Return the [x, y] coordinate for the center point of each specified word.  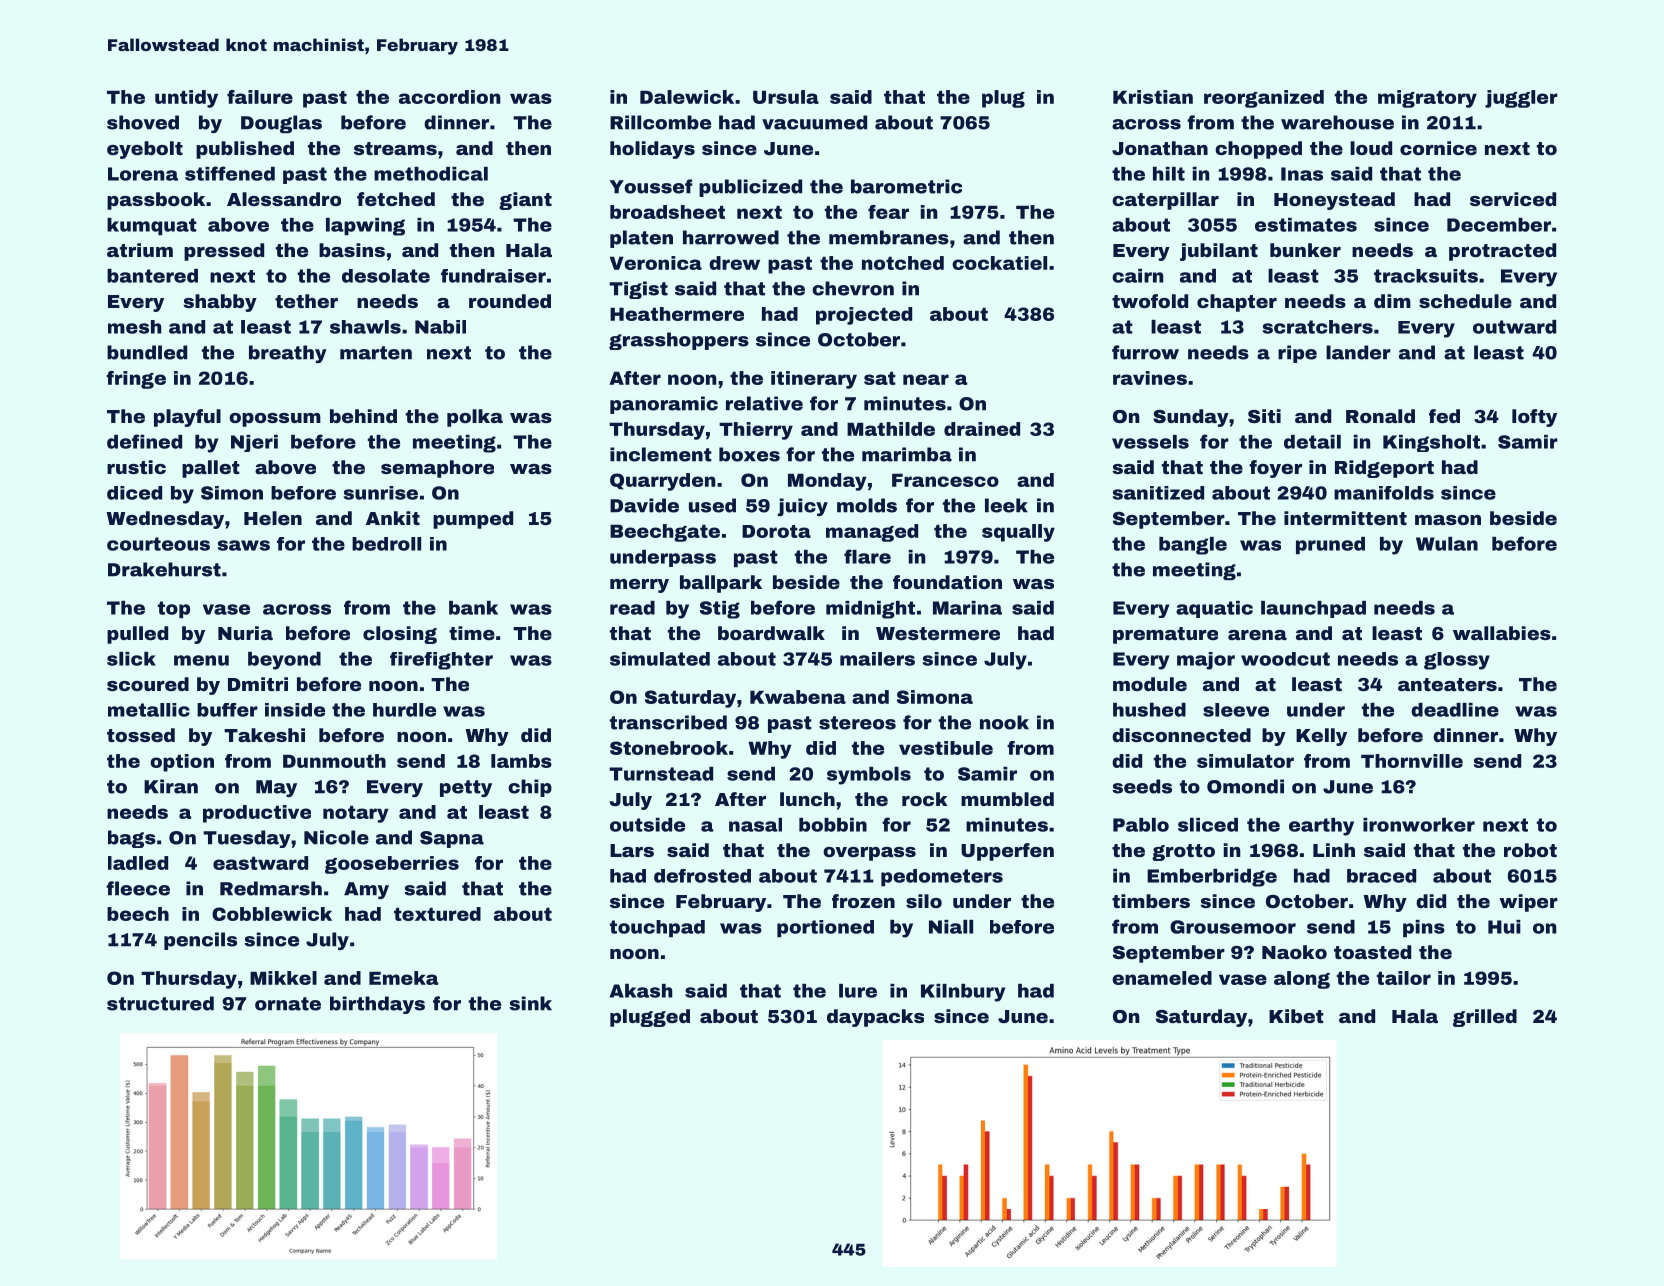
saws [244, 545]
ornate [288, 1004]
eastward [260, 863]
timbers [1151, 901]
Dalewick [687, 97]
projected [864, 316]
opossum [275, 420]
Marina [967, 608]
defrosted [702, 876]
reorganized [1264, 99]
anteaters [1447, 684]
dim [1392, 301]
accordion [450, 97]
